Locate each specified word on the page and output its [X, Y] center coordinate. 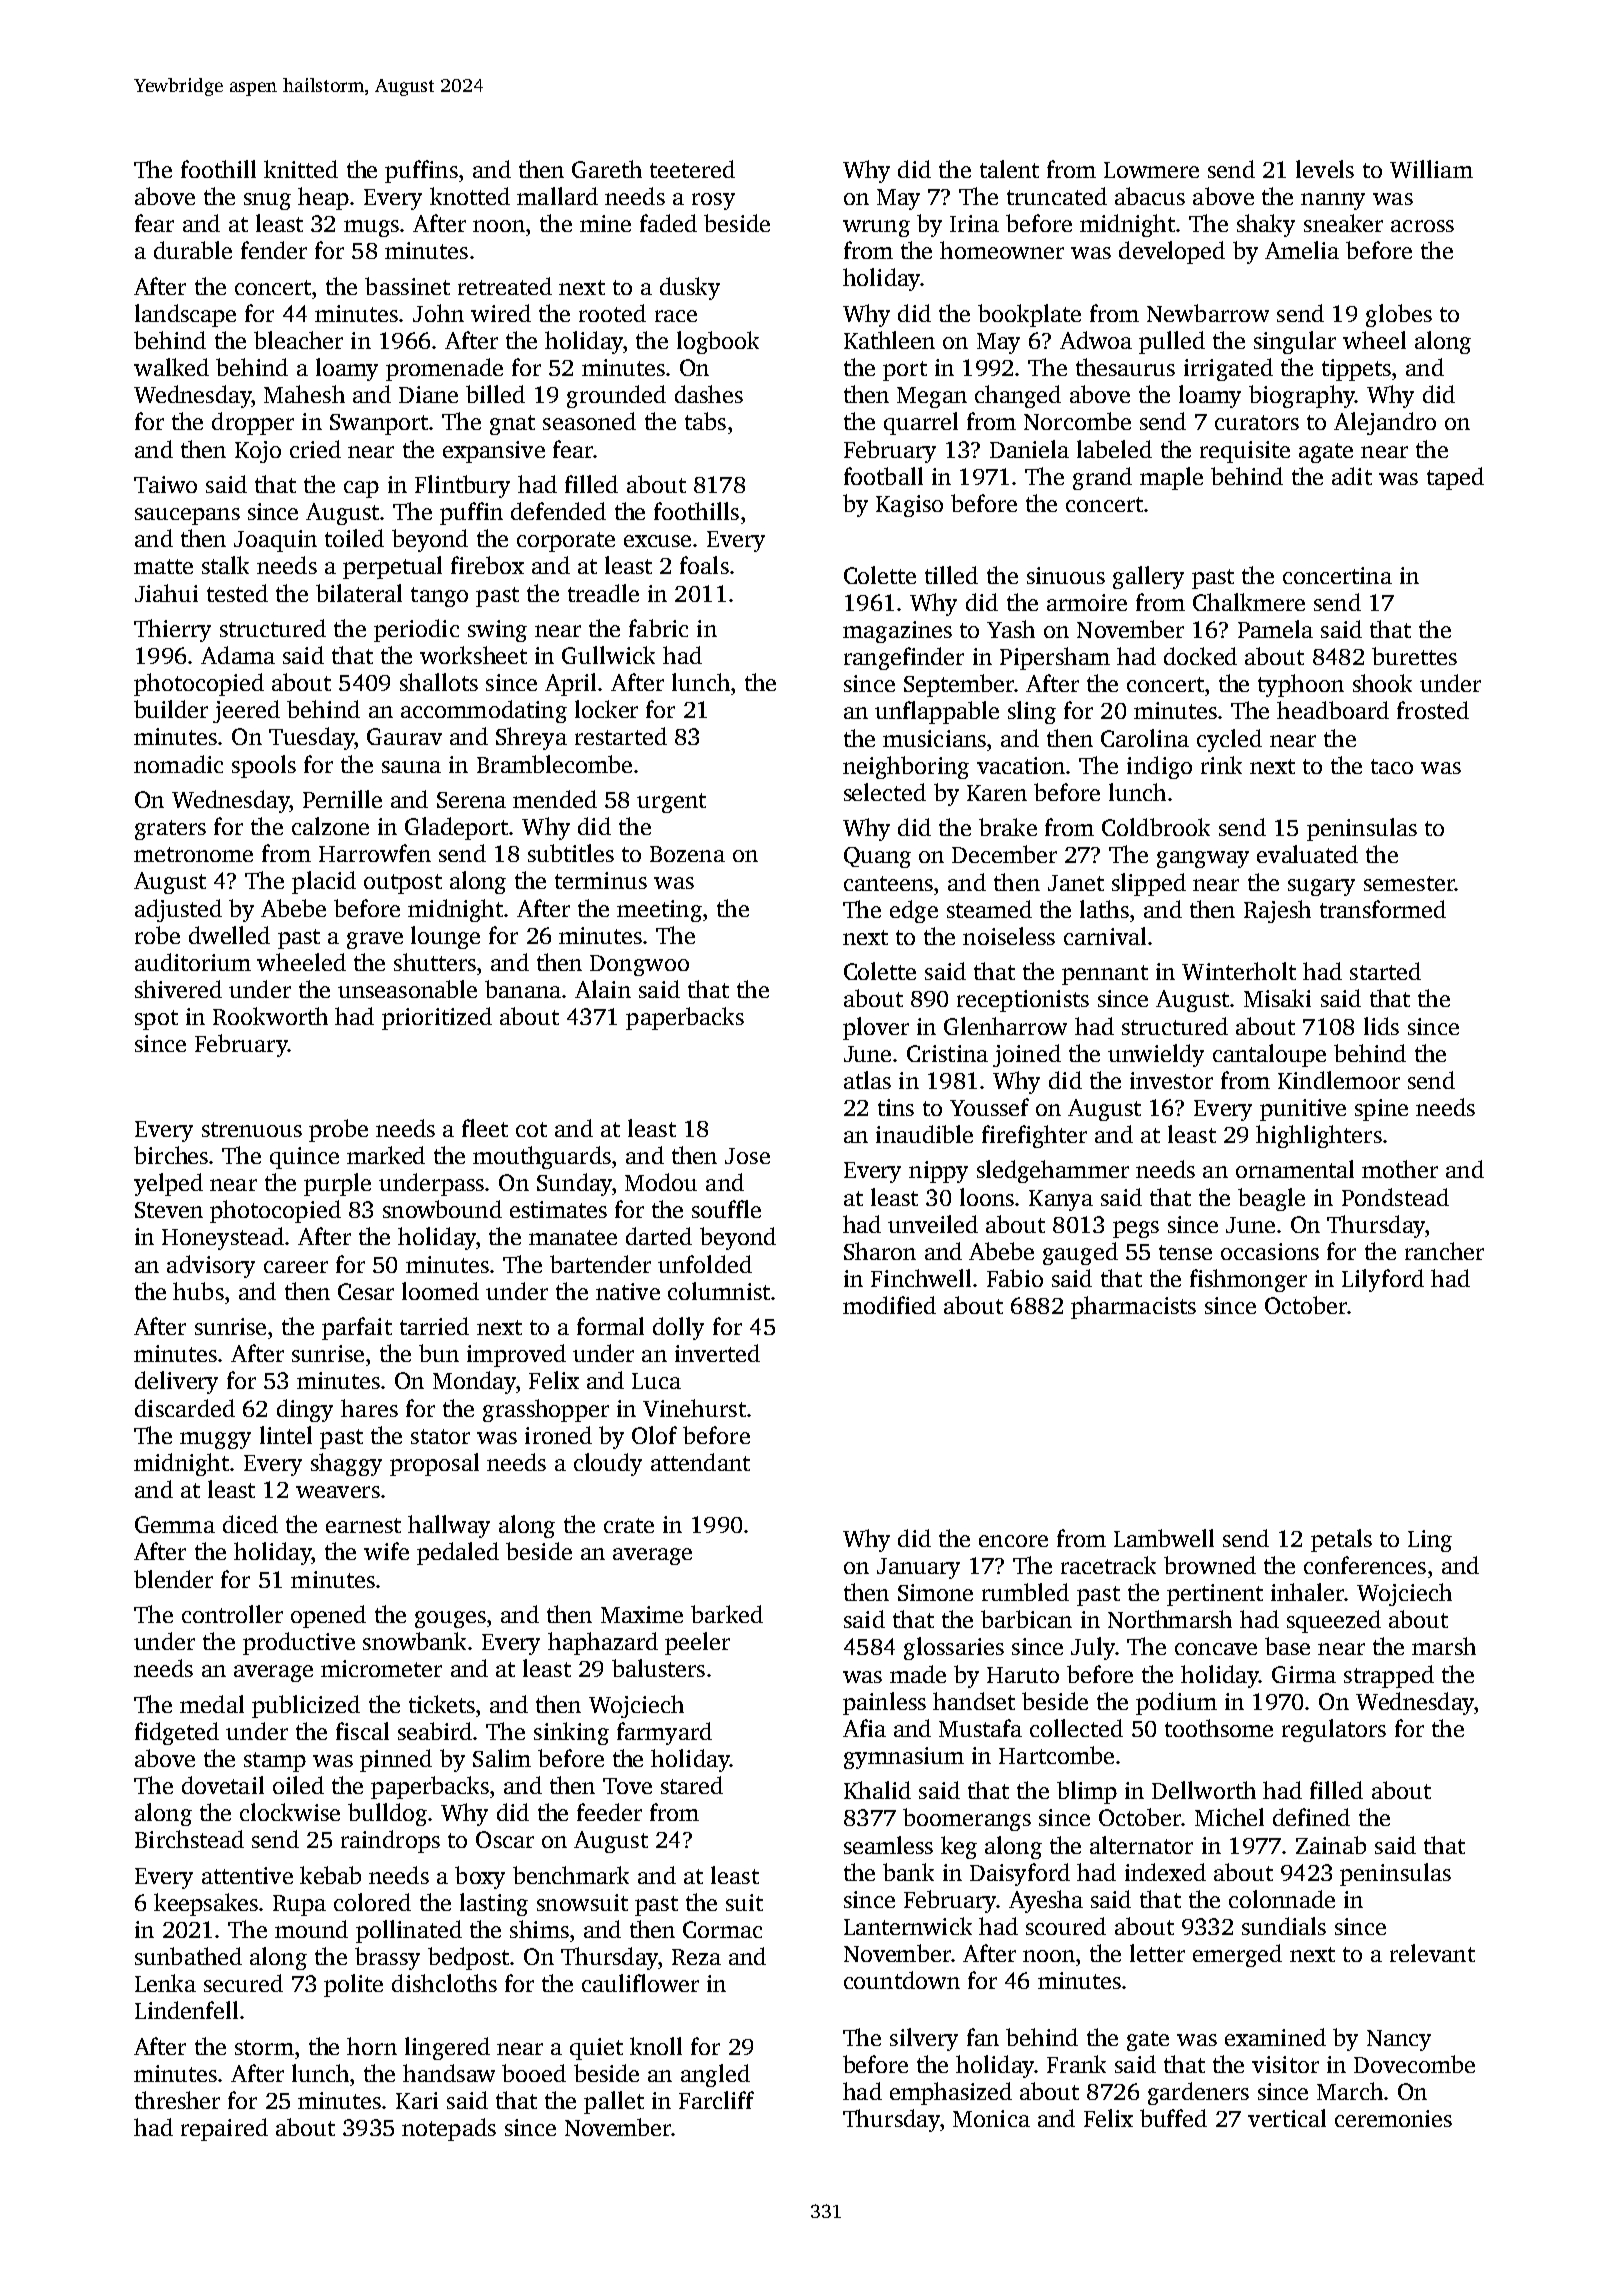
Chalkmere [1249, 602]
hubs [198, 1291]
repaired [224, 2129]
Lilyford [1383, 1280]
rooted [612, 313]
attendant [700, 1462]
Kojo [258, 452]
